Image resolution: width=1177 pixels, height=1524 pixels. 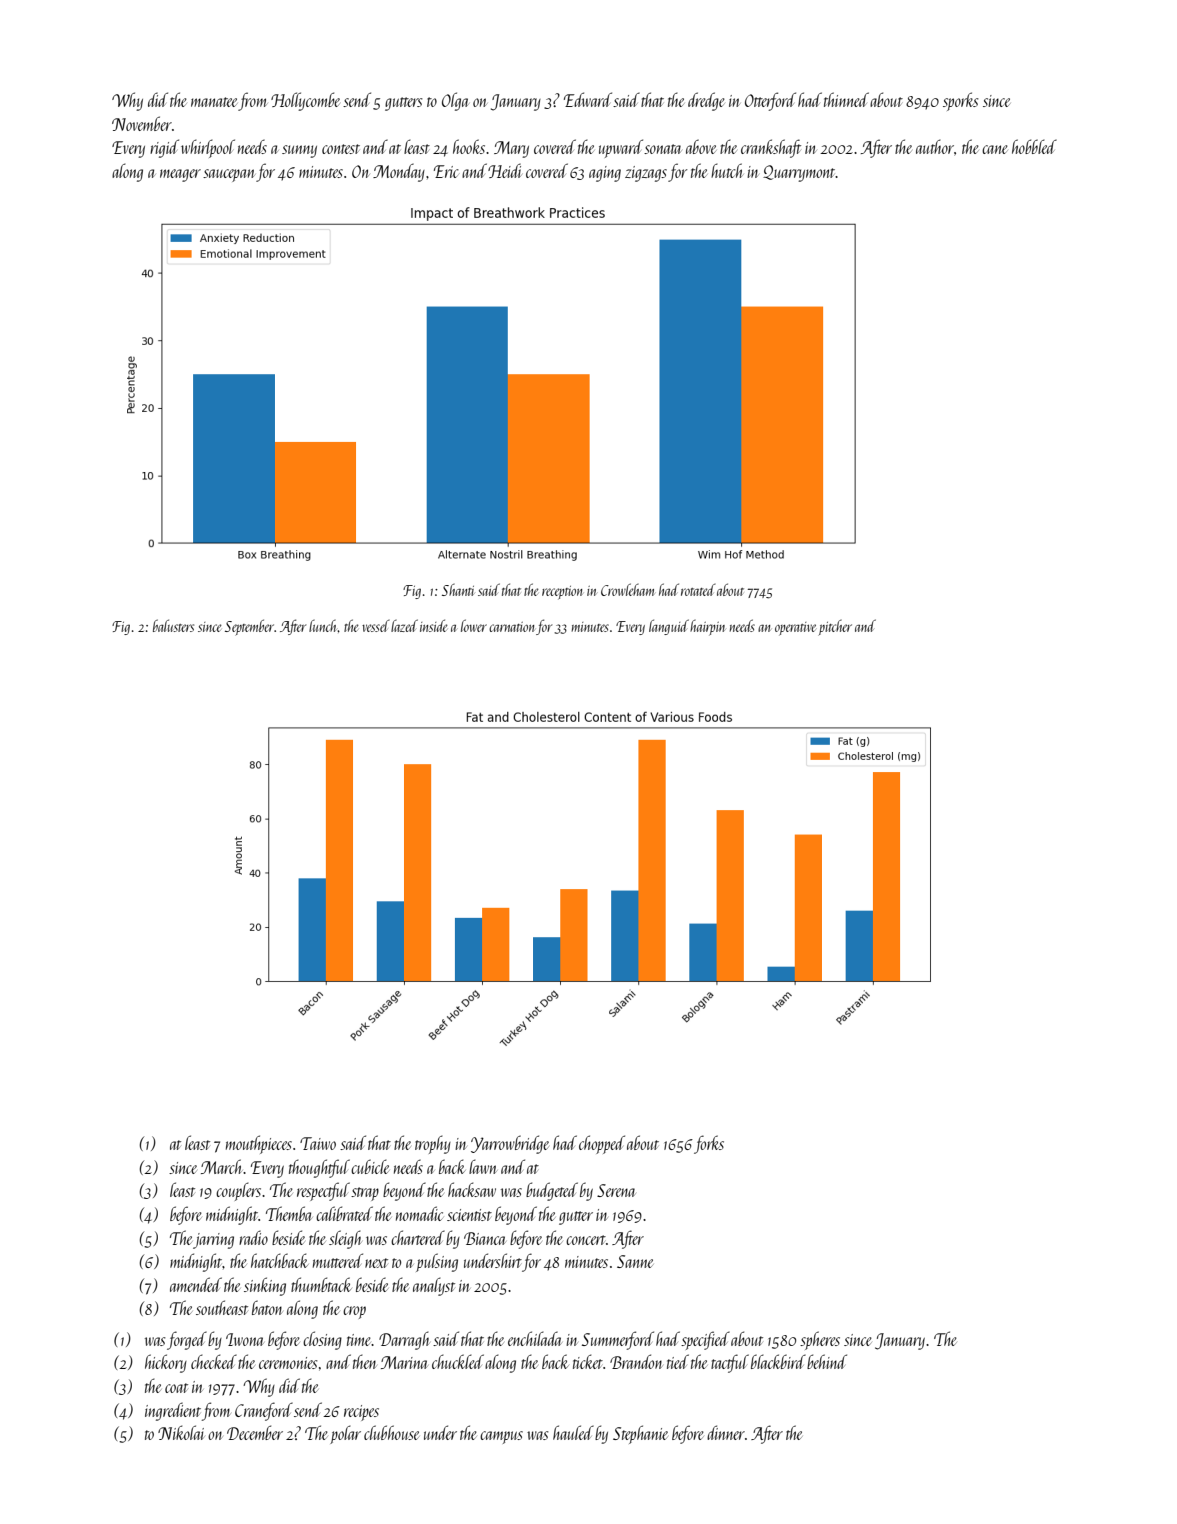 What do you see at coordinates (173, 625) in the image?
I see `balusters` at bounding box center [173, 625].
